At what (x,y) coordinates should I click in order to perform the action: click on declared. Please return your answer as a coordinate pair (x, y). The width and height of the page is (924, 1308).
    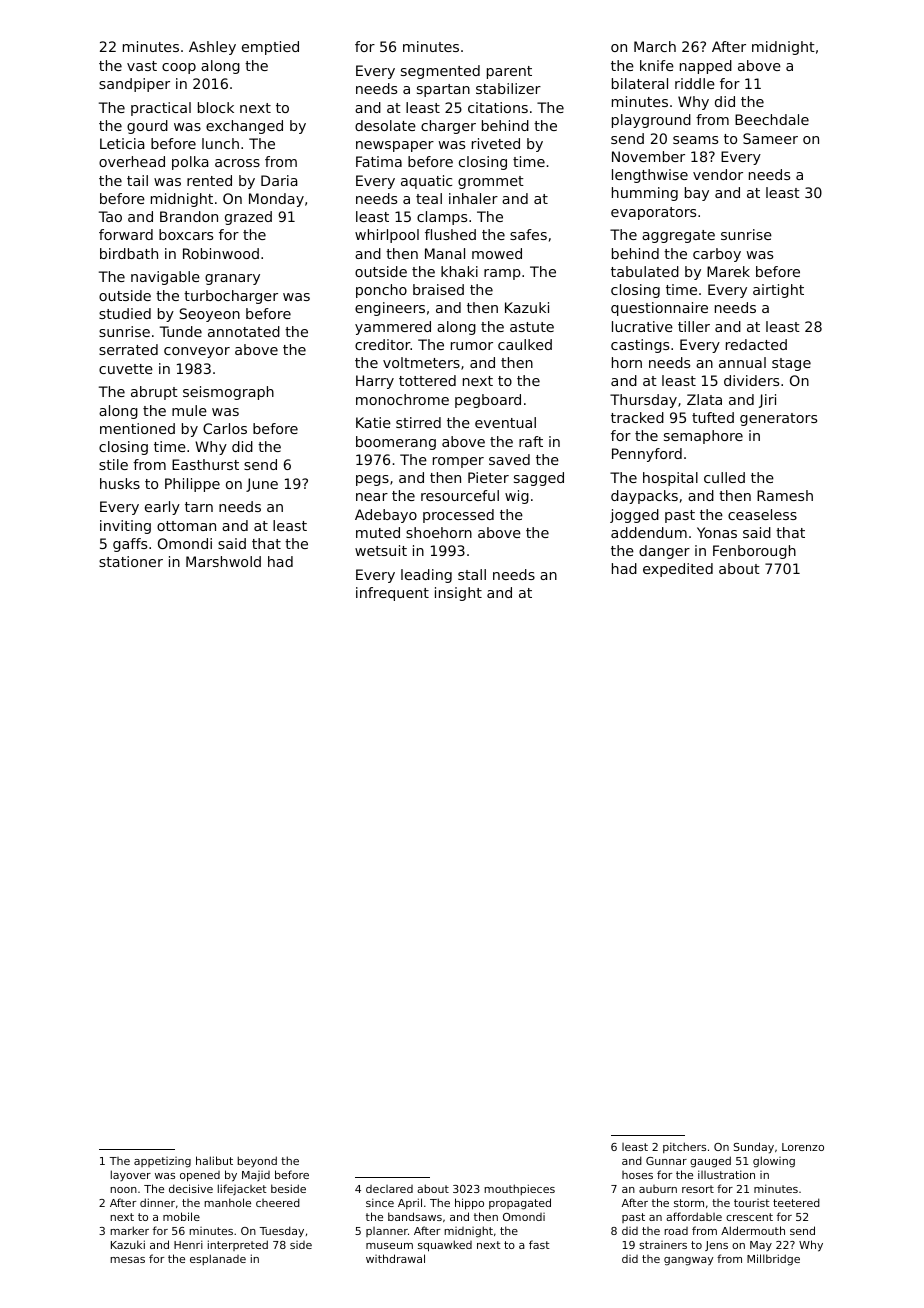
    Looking at the image, I should click on (389, 1189).
